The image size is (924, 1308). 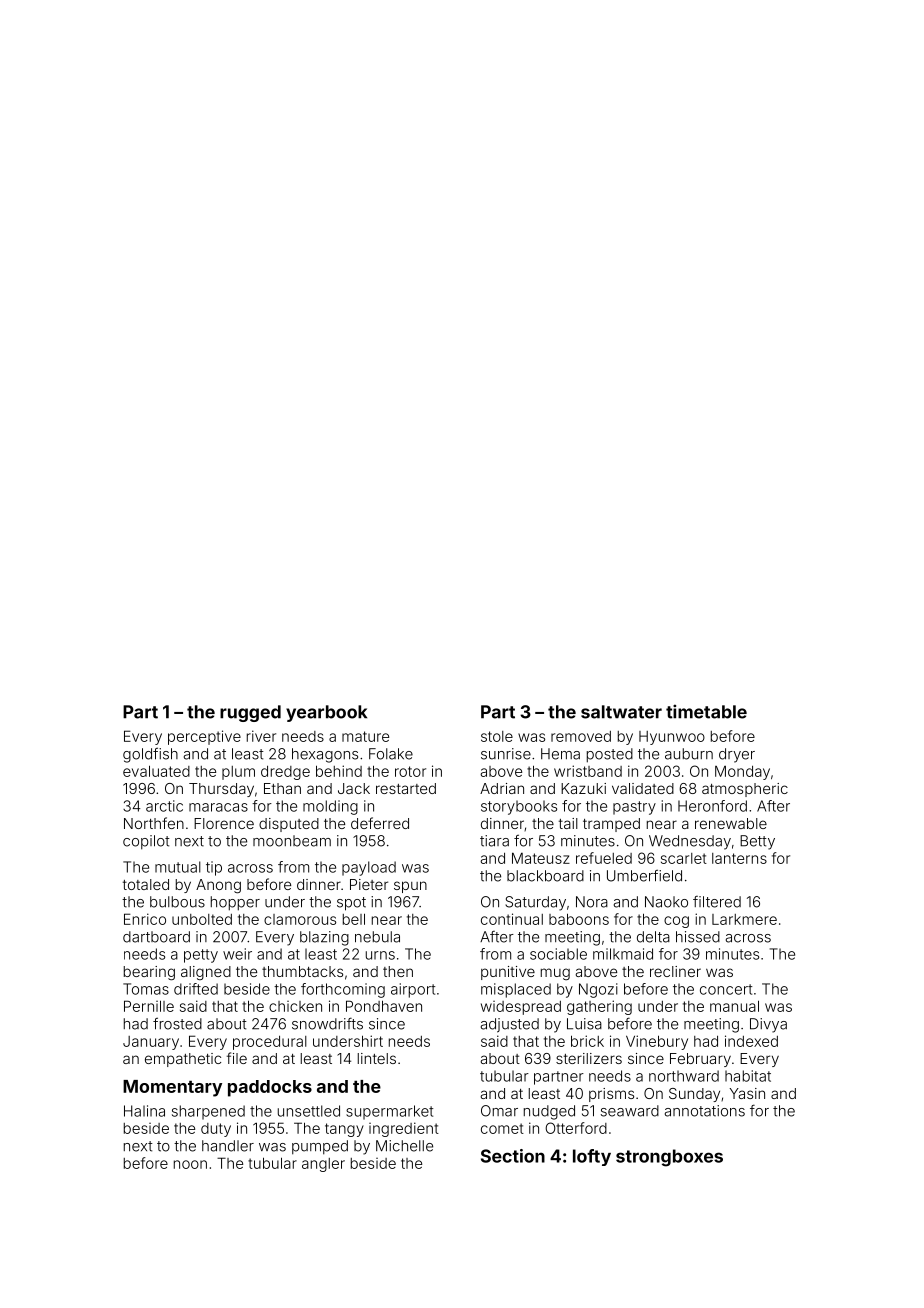 I want to click on timetable, so click(x=706, y=711).
